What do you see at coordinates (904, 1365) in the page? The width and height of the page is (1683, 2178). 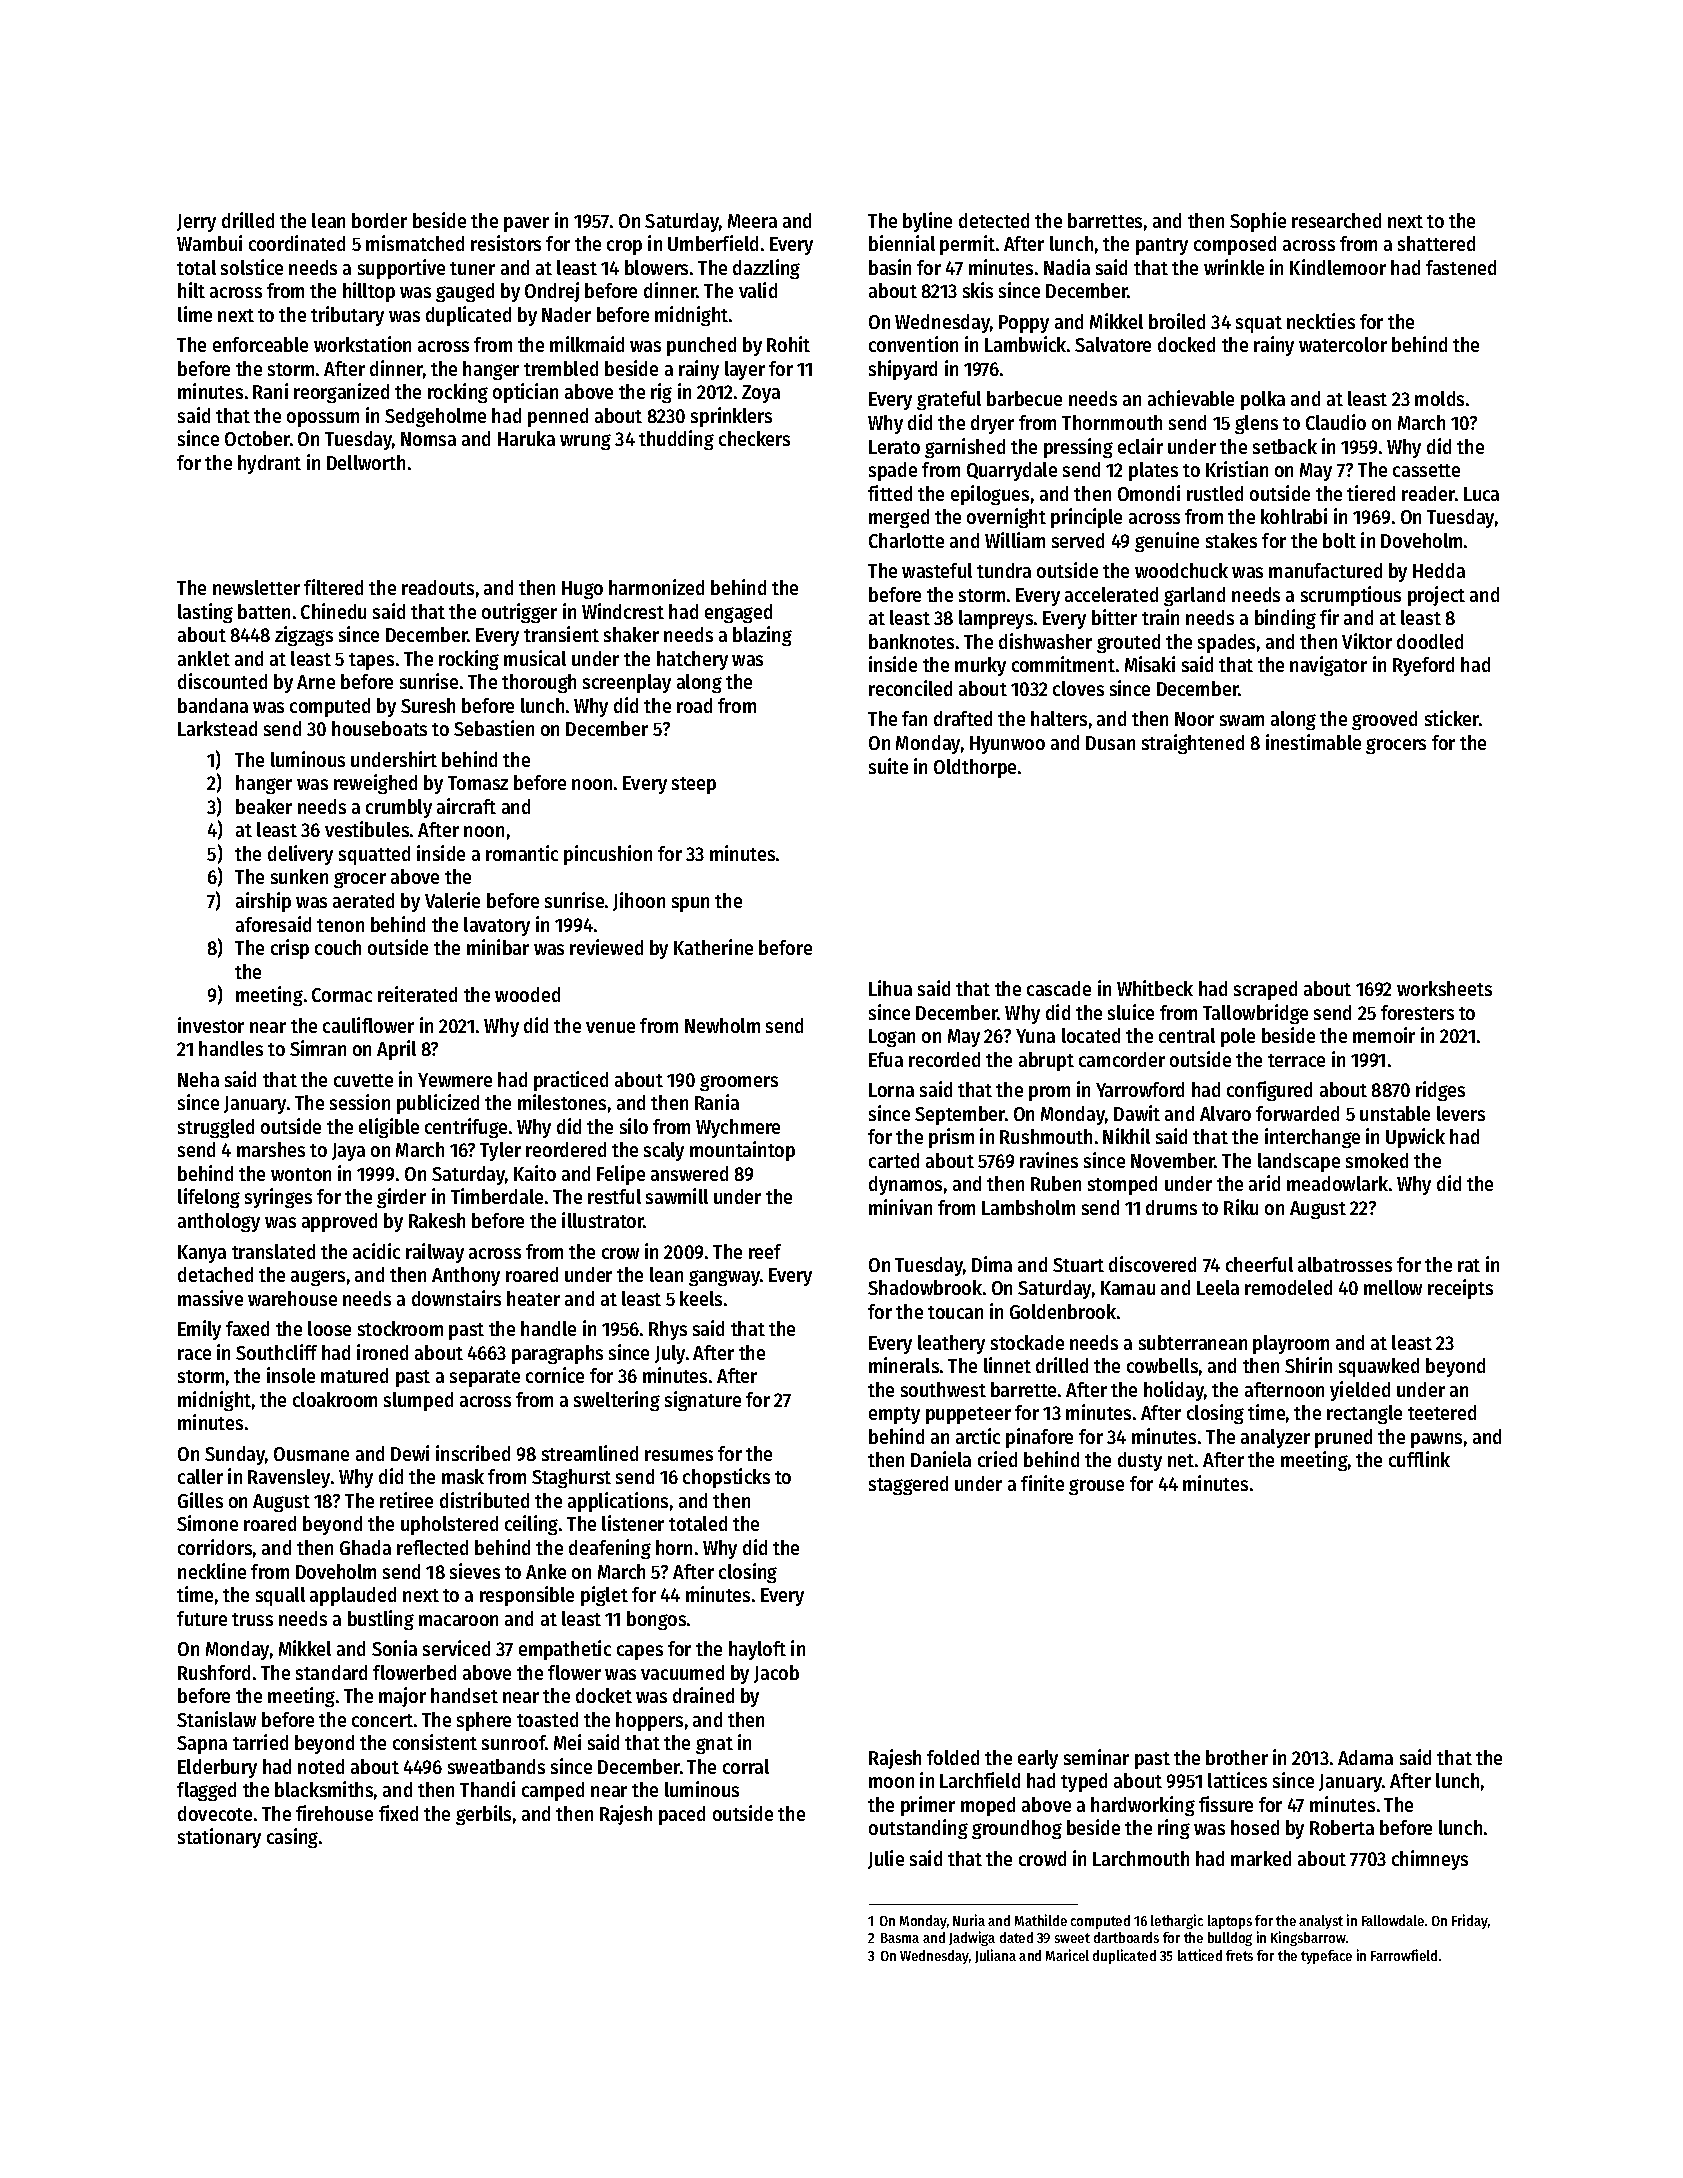 I see `minerals` at bounding box center [904, 1365].
